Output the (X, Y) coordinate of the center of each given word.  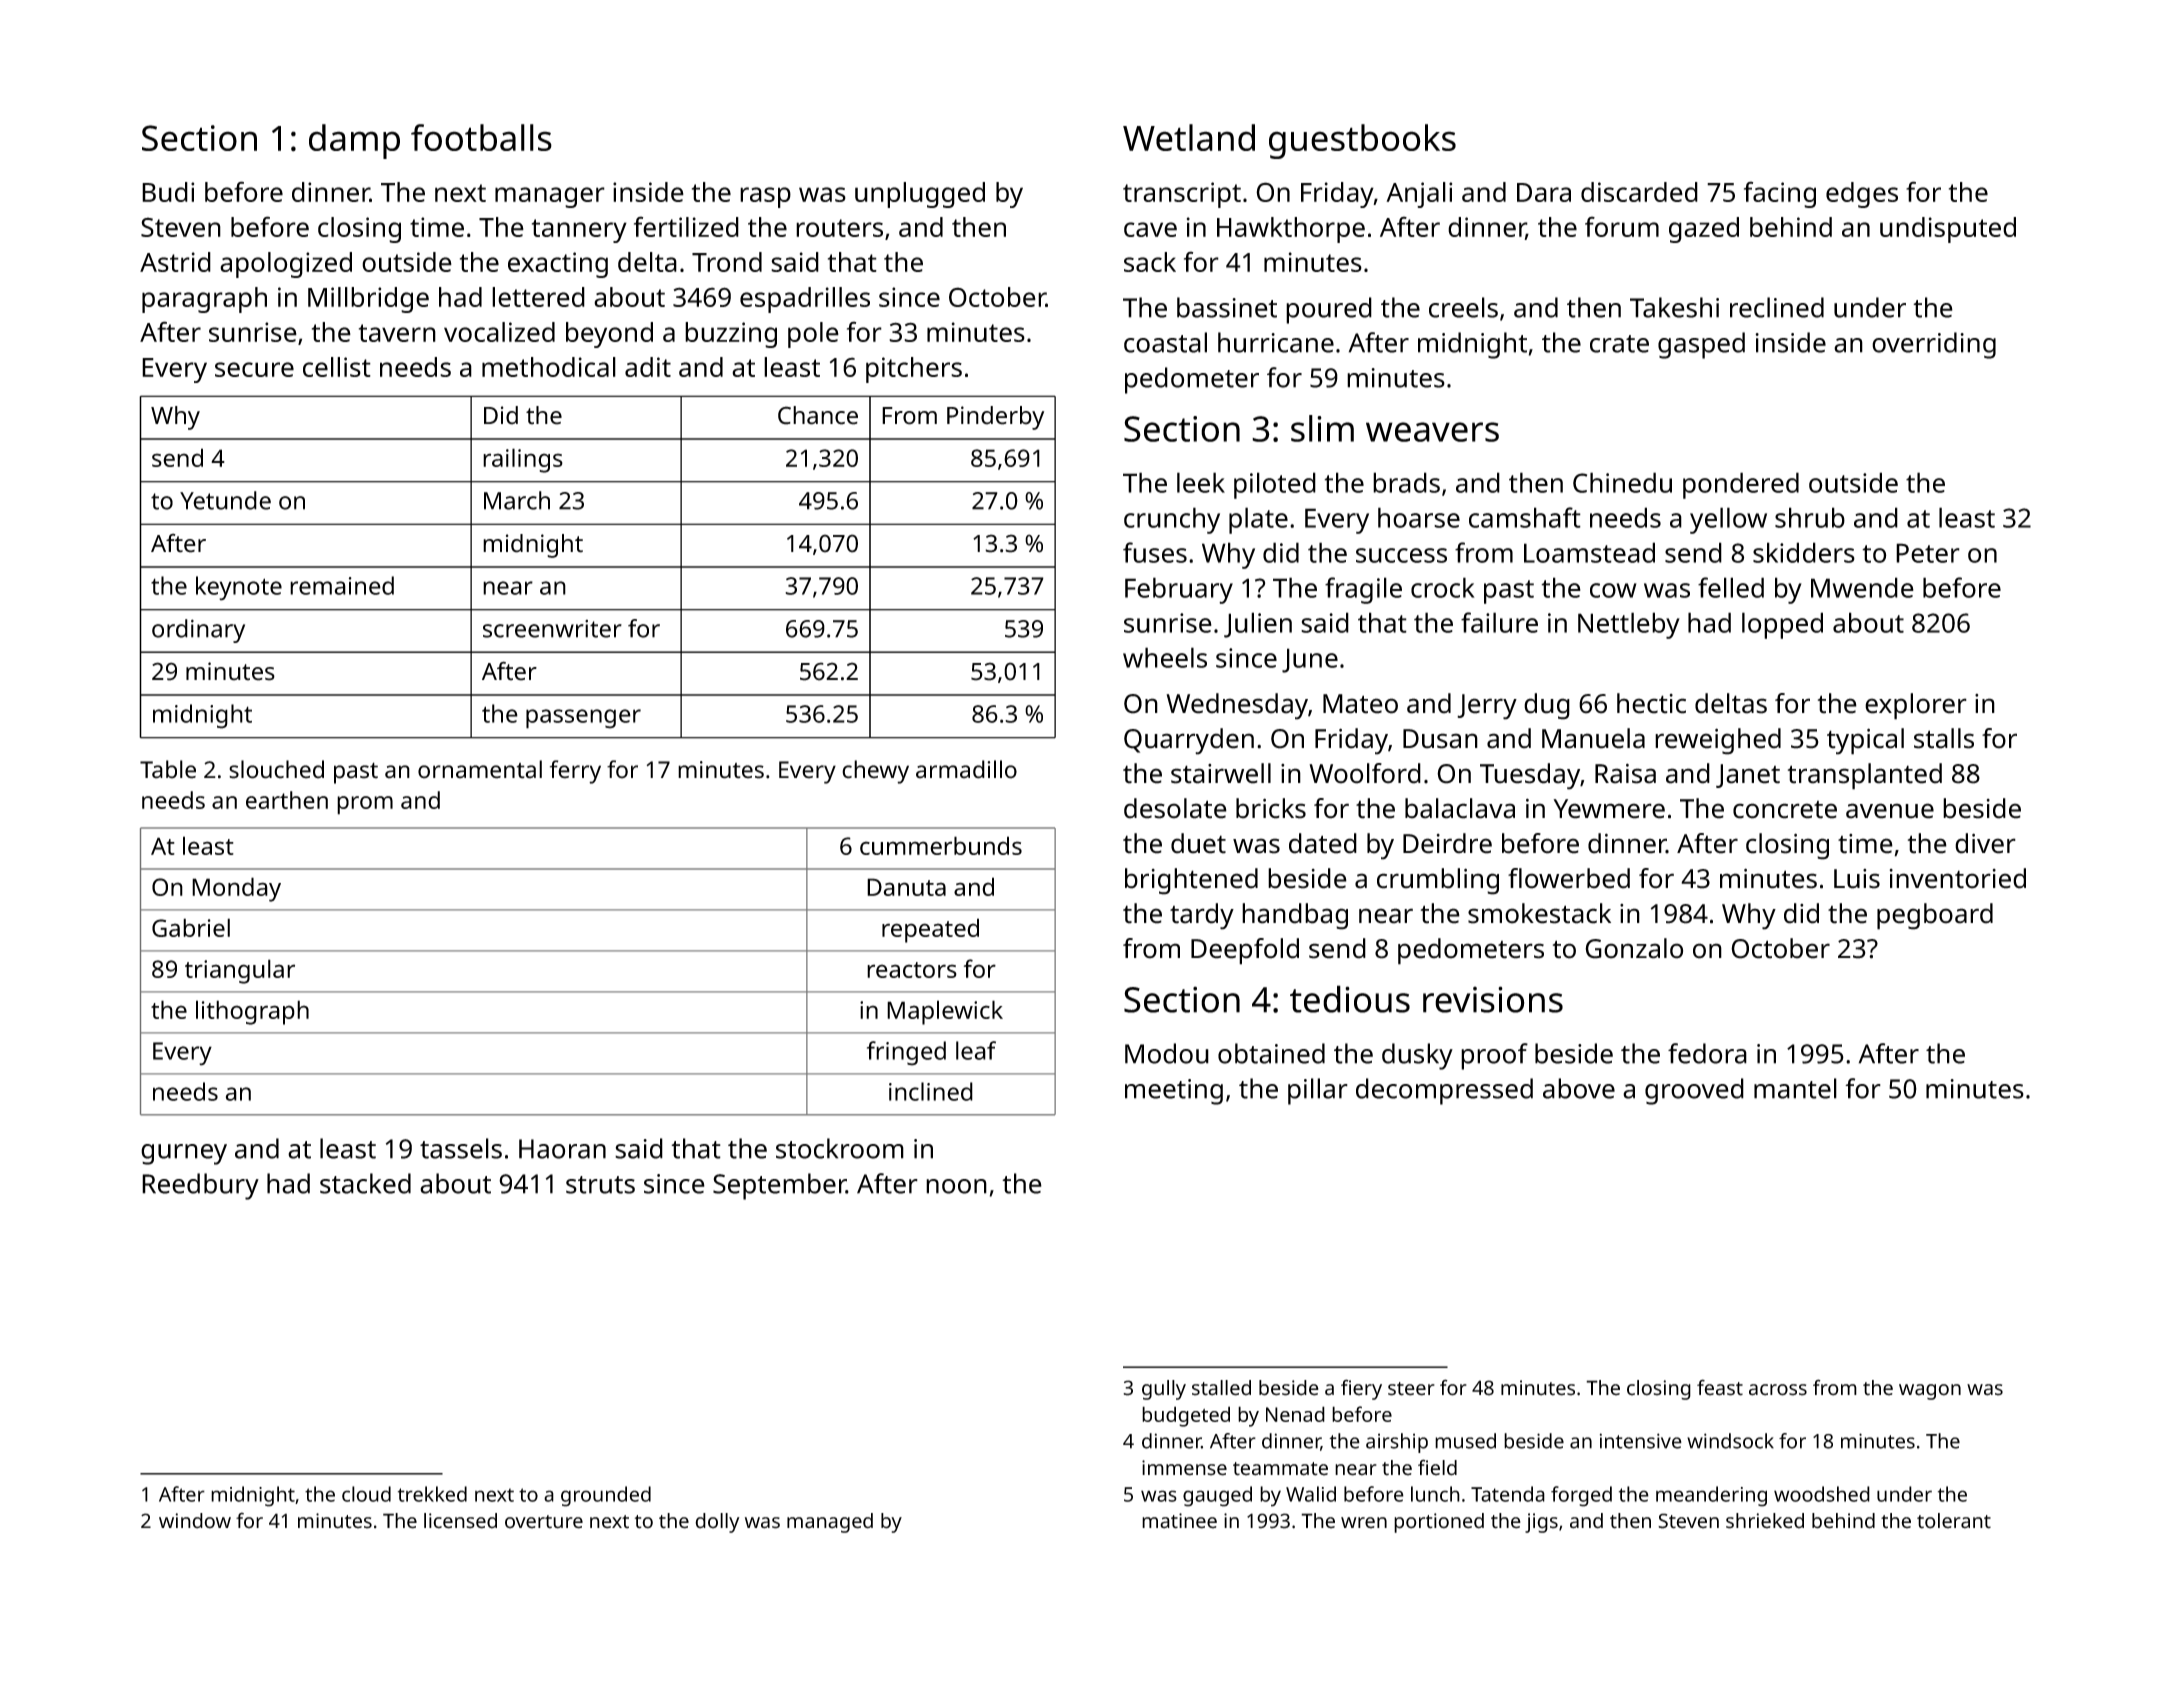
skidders (1804, 552)
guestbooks (1362, 141)
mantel (1795, 1088)
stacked (365, 1183)
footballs (481, 137)
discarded (1639, 192)
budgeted (1186, 1416)
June (1310, 660)
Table (168, 769)
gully (1164, 1390)
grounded (606, 1496)
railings (523, 460)
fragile (1363, 590)
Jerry (1487, 707)
